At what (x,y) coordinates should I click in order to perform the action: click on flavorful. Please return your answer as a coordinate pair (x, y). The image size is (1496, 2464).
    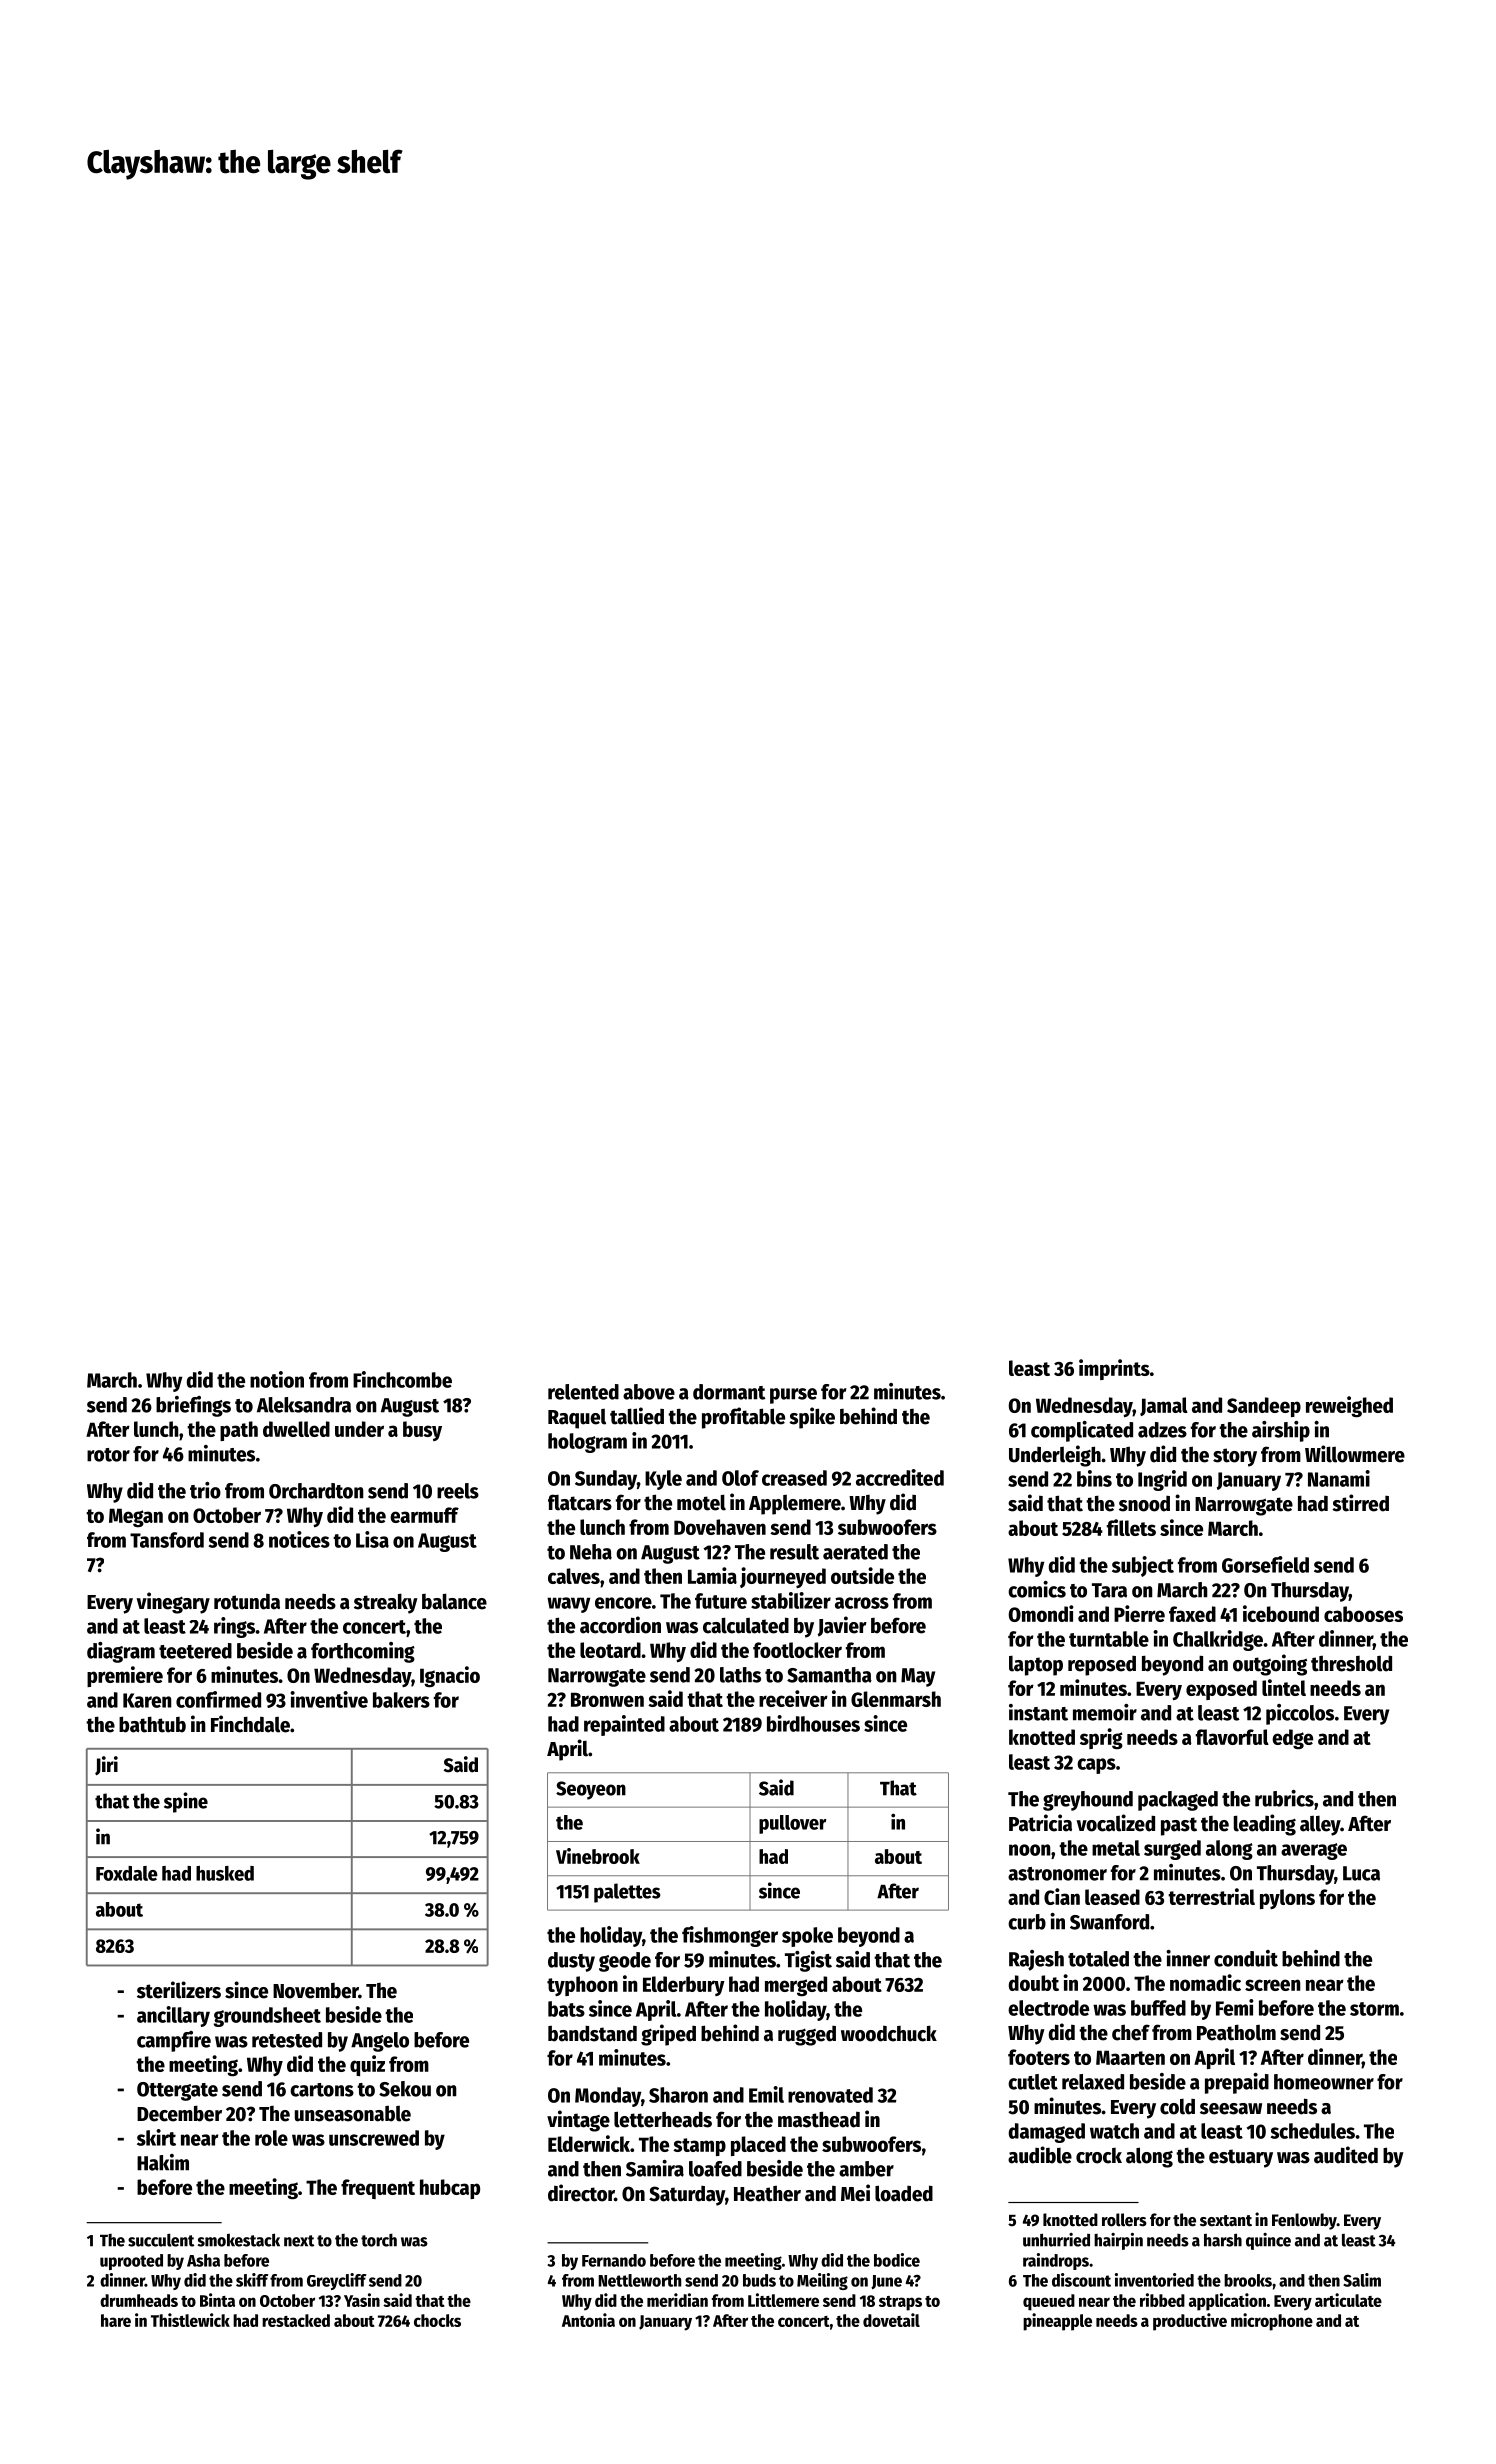
    Looking at the image, I should click on (1232, 1737).
